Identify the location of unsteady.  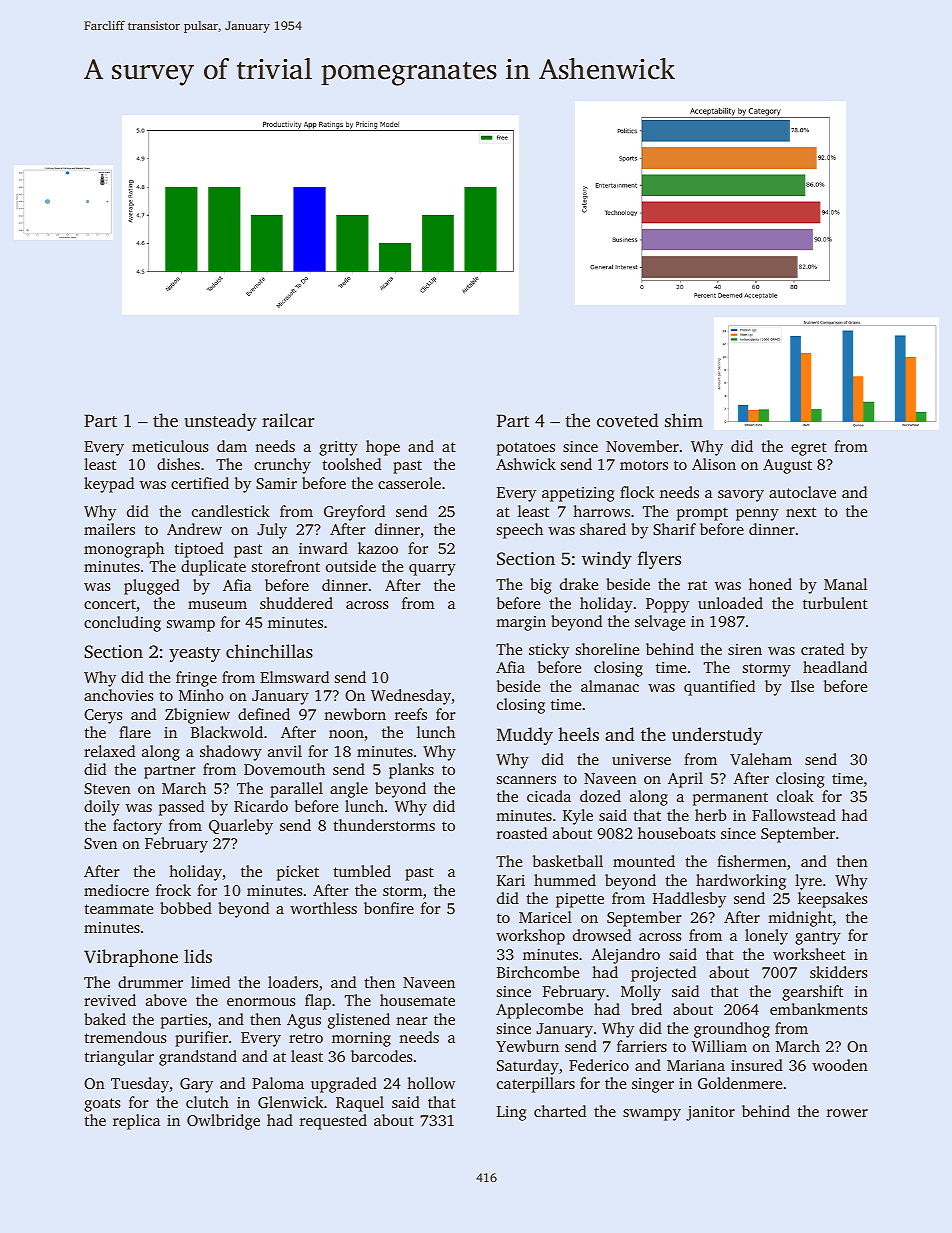
(220, 422).
